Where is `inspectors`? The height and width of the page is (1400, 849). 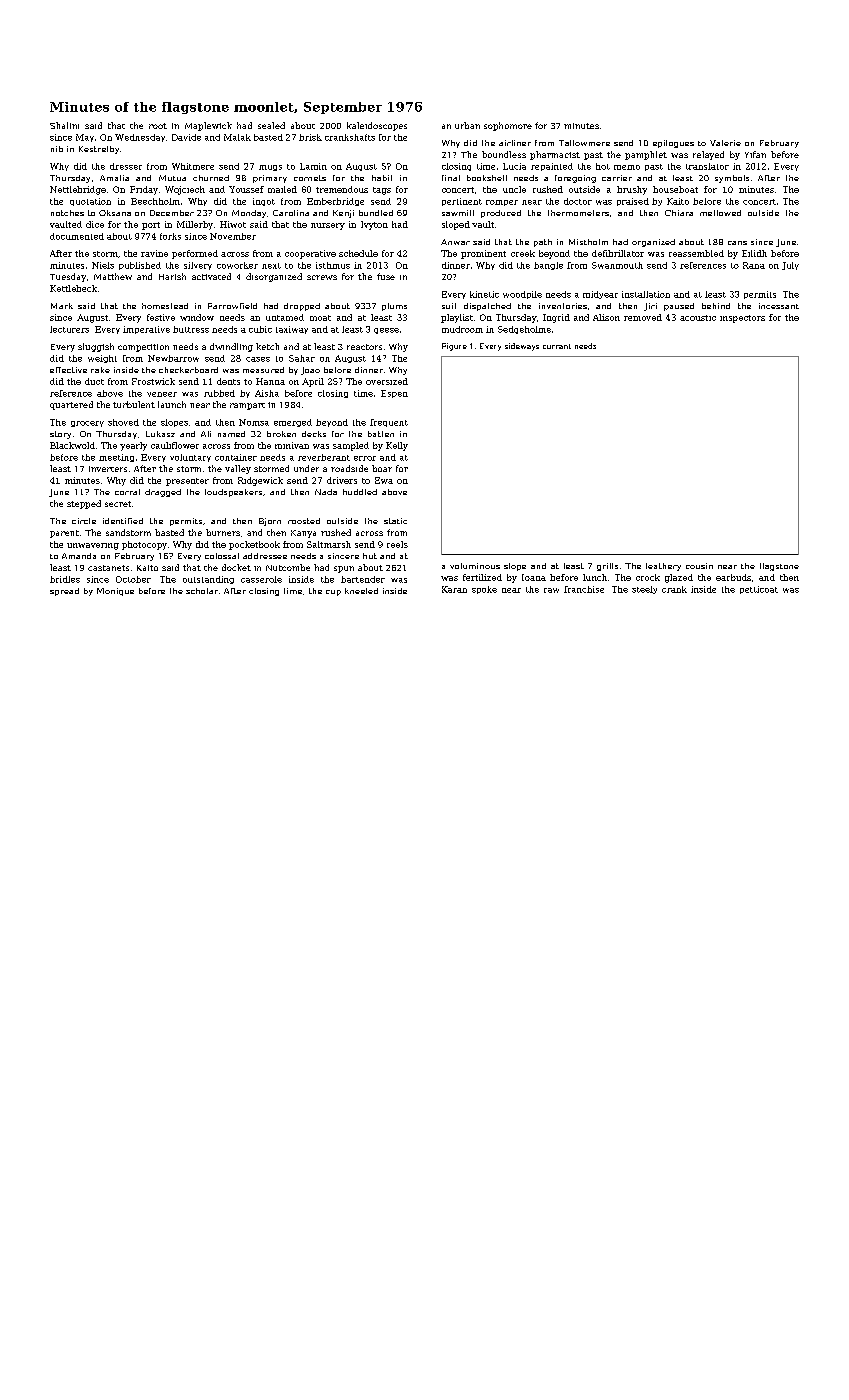 inspectors is located at coordinates (742, 319).
